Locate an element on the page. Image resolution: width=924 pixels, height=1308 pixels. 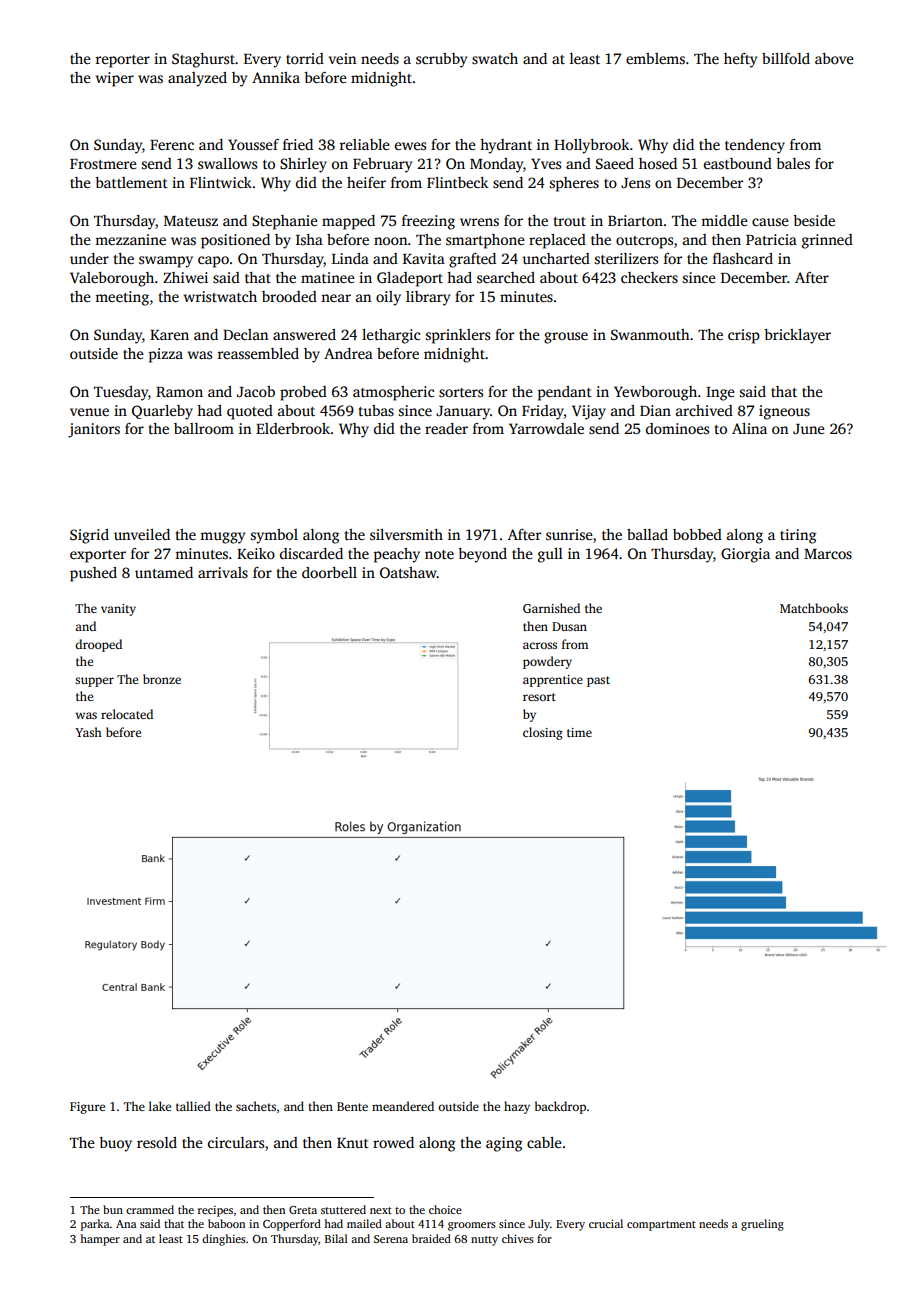
past is located at coordinates (598, 681).
